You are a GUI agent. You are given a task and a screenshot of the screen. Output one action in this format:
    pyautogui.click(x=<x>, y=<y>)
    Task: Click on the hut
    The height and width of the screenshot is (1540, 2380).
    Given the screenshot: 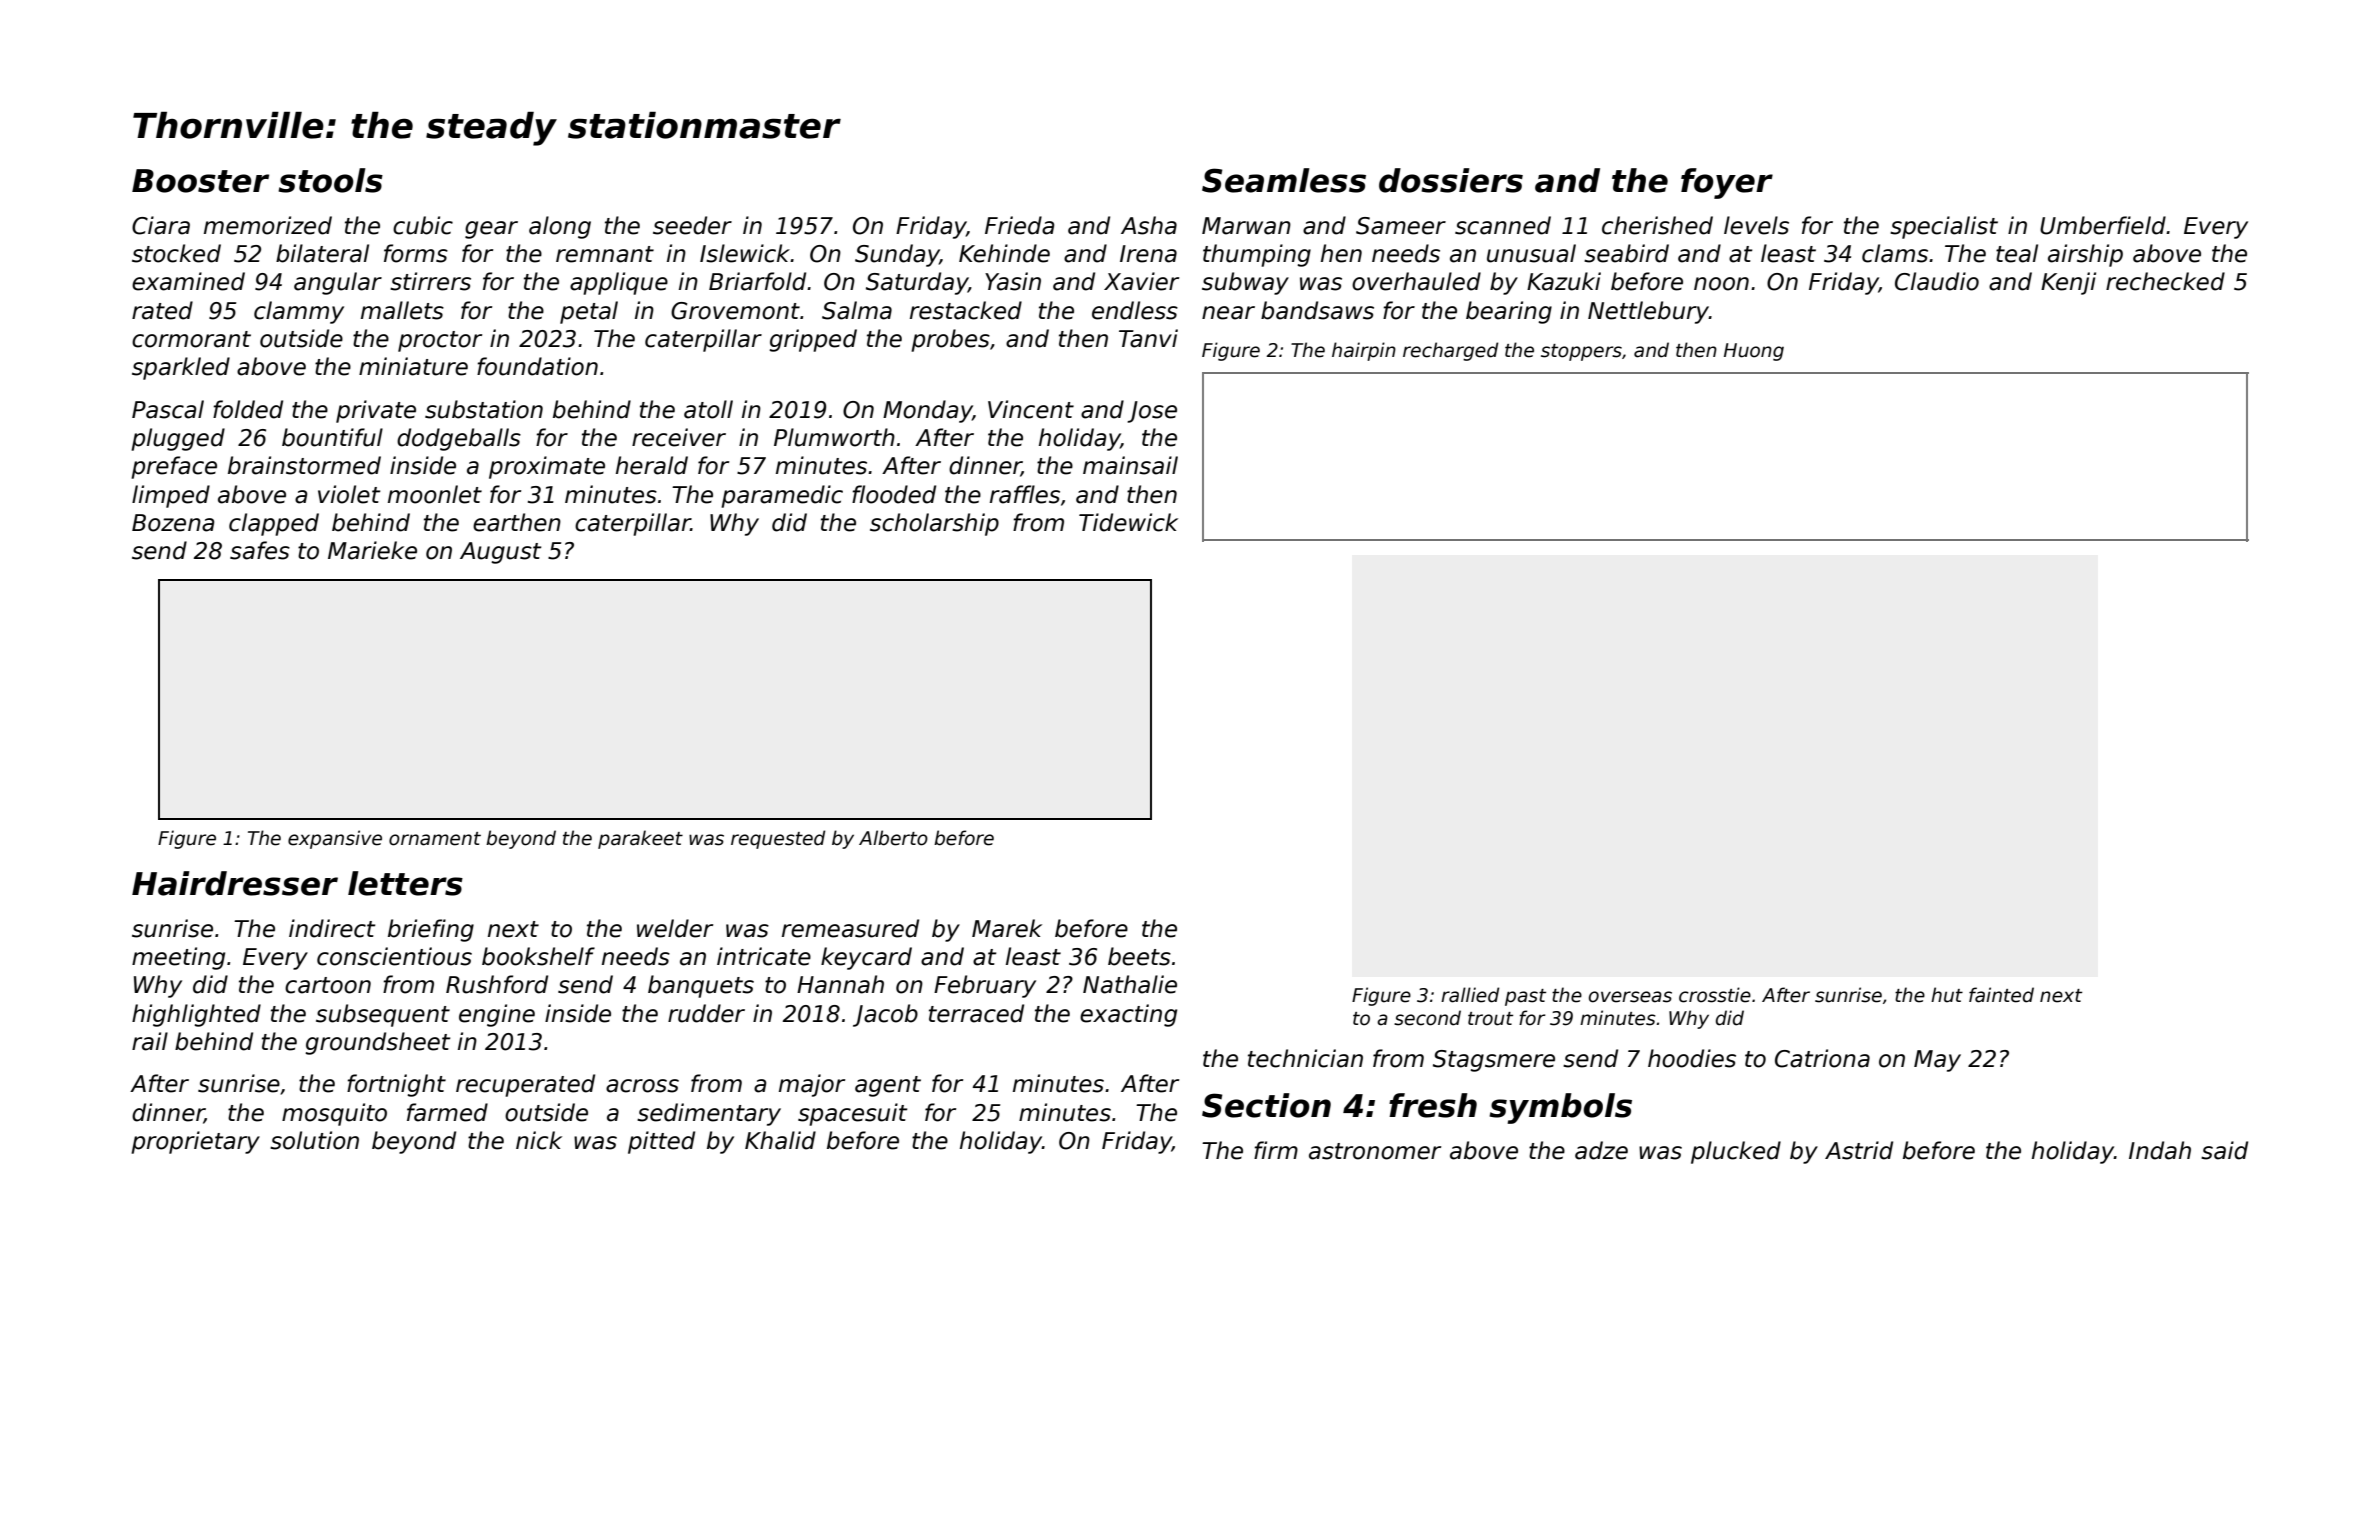 What is the action you would take?
    pyautogui.click(x=1947, y=995)
